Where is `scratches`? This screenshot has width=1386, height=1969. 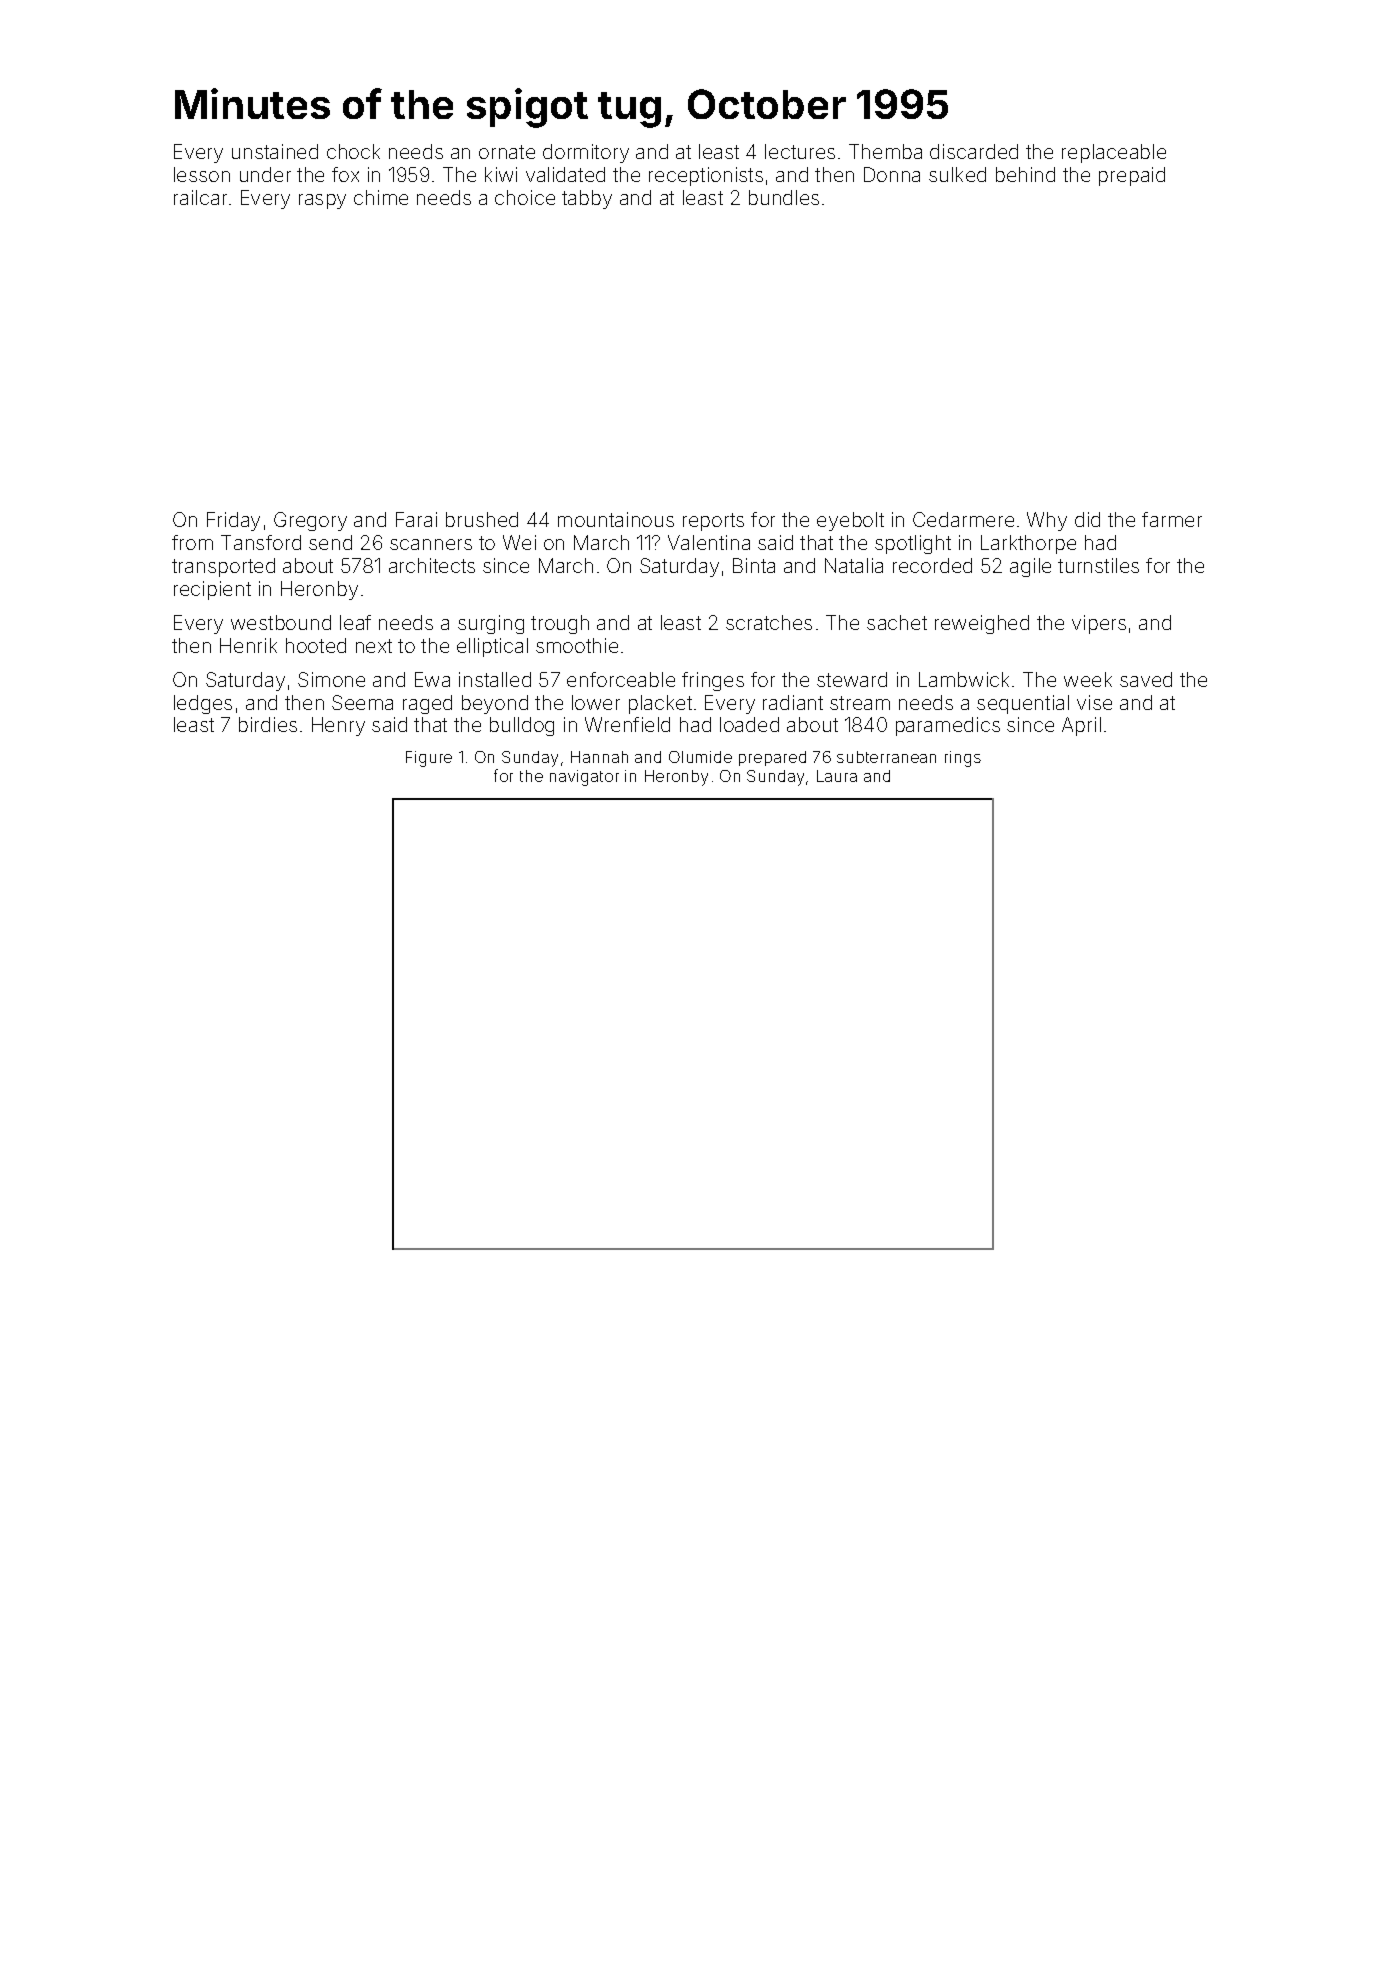 scratches is located at coordinates (769, 622).
